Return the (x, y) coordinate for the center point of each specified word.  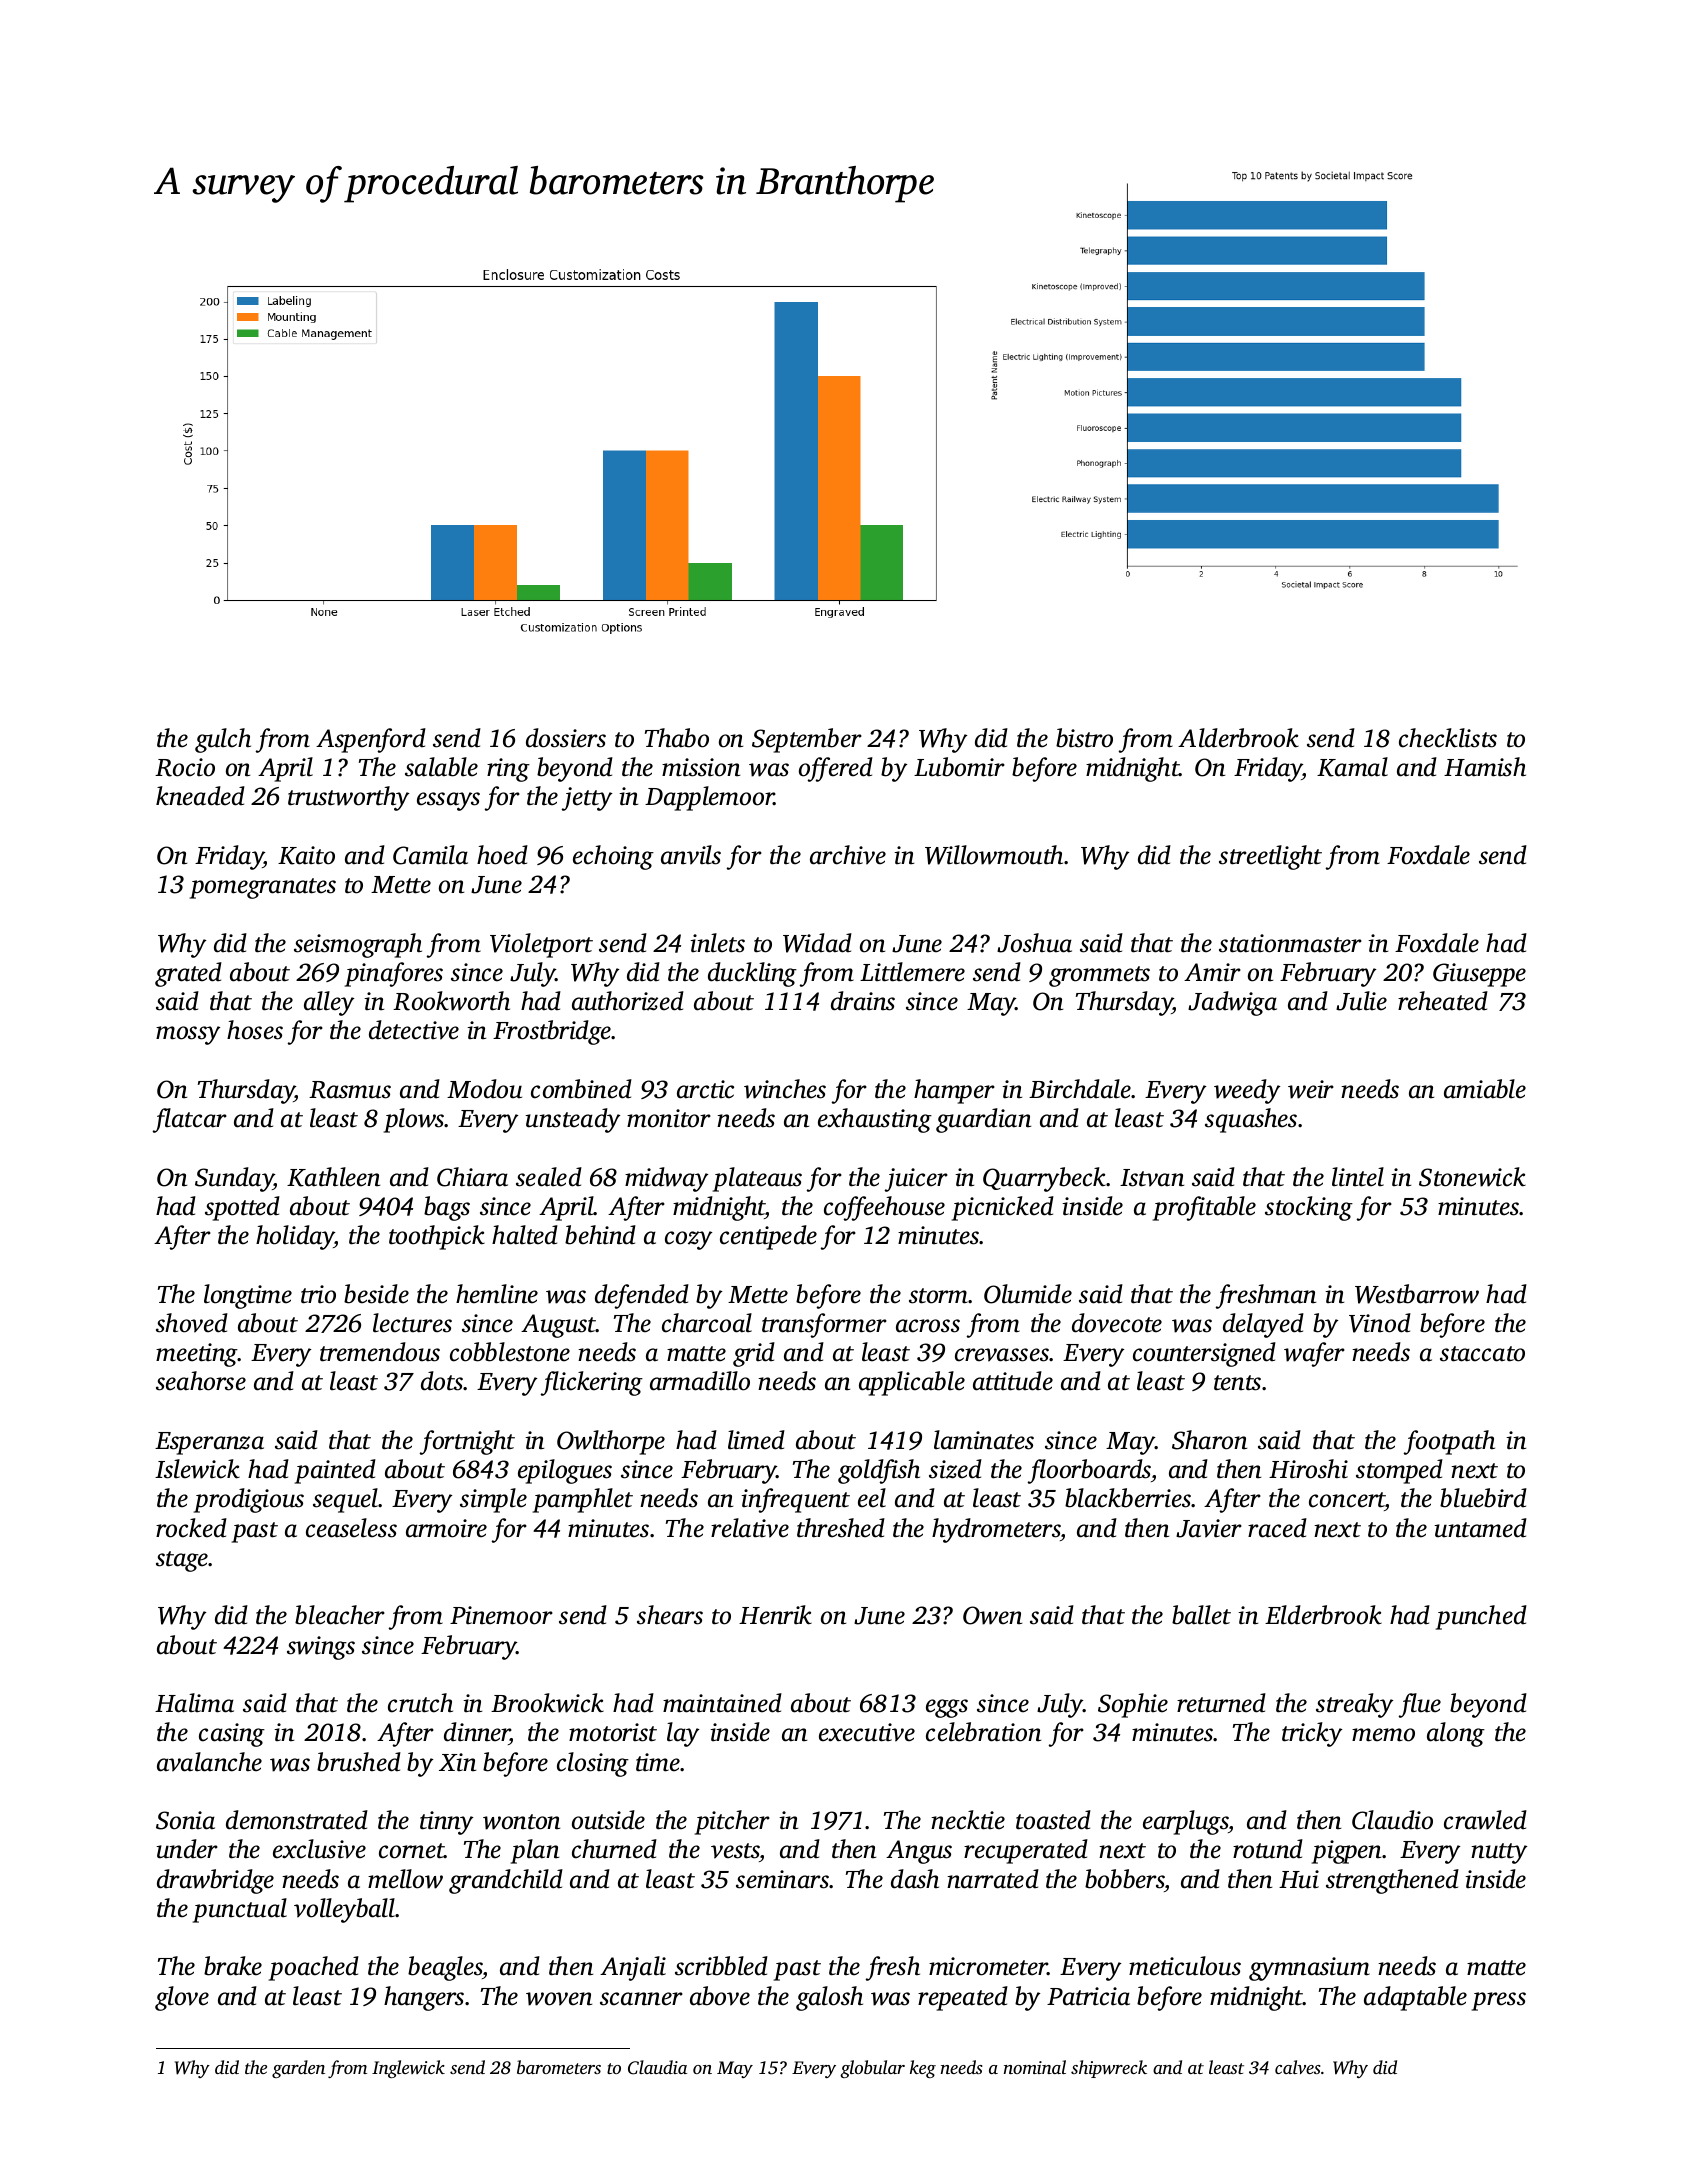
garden (298, 2069)
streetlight (1270, 857)
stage (182, 1561)
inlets (717, 943)
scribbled (721, 1966)
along (1456, 1734)
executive (867, 1732)
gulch (223, 740)
